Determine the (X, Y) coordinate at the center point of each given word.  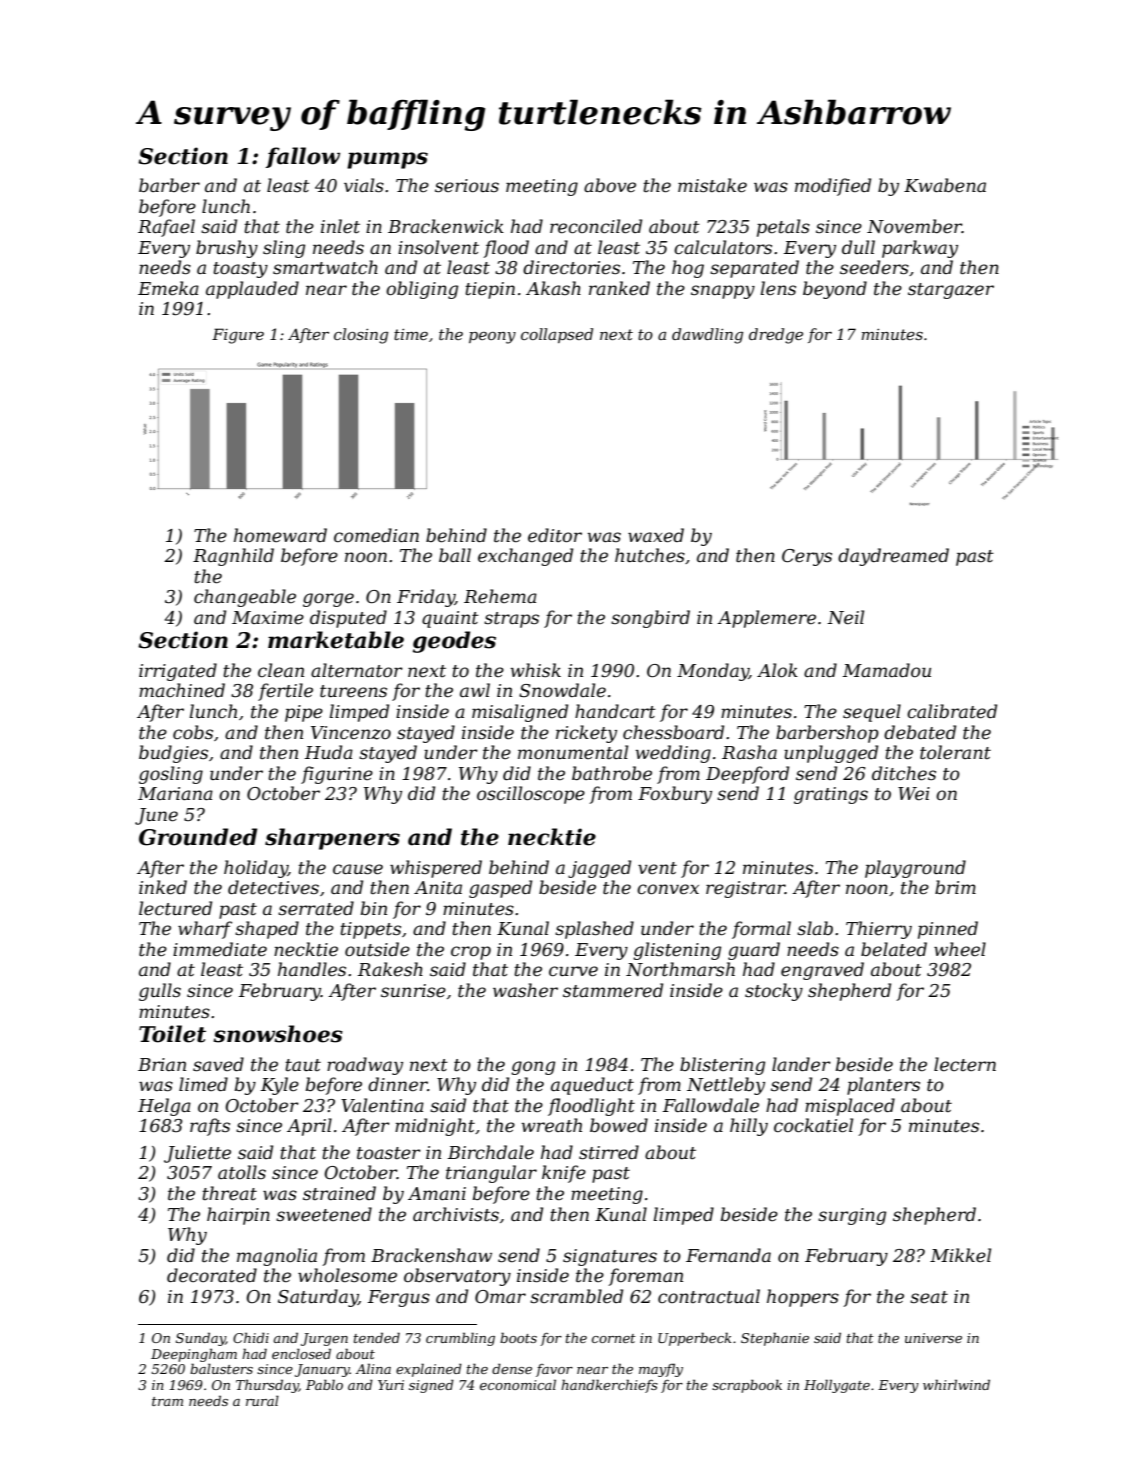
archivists (456, 1214)
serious (467, 185)
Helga (164, 1107)
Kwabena (945, 185)
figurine (337, 775)
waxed (656, 535)
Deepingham (194, 1355)
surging (852, 1216)
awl (475, 690)
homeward (280, 535)
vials (364, 185)
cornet (614, 1338)
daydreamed (893, 557)
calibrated (952, 711)
